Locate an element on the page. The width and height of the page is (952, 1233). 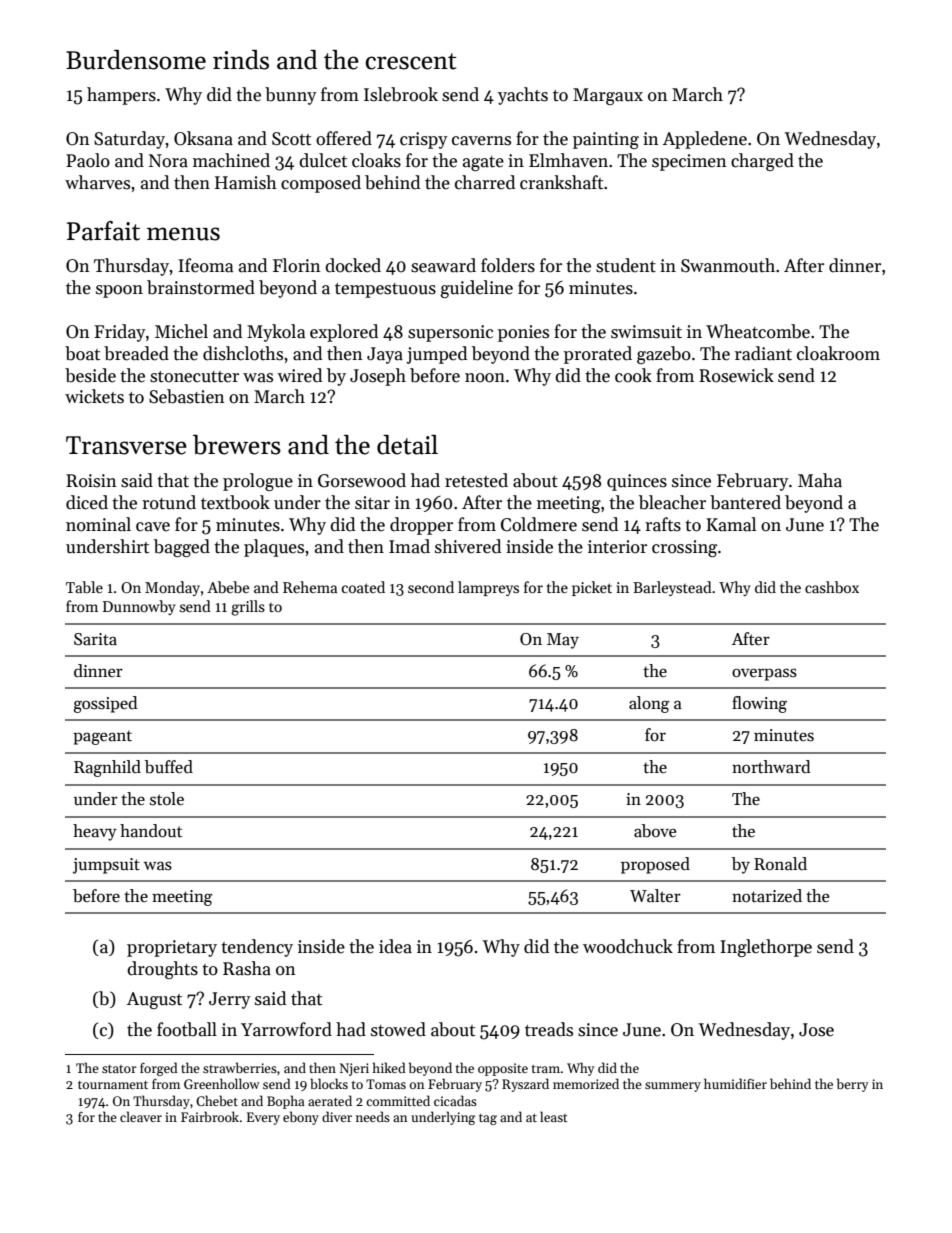
flowing is located at coordinates (759, 704).
